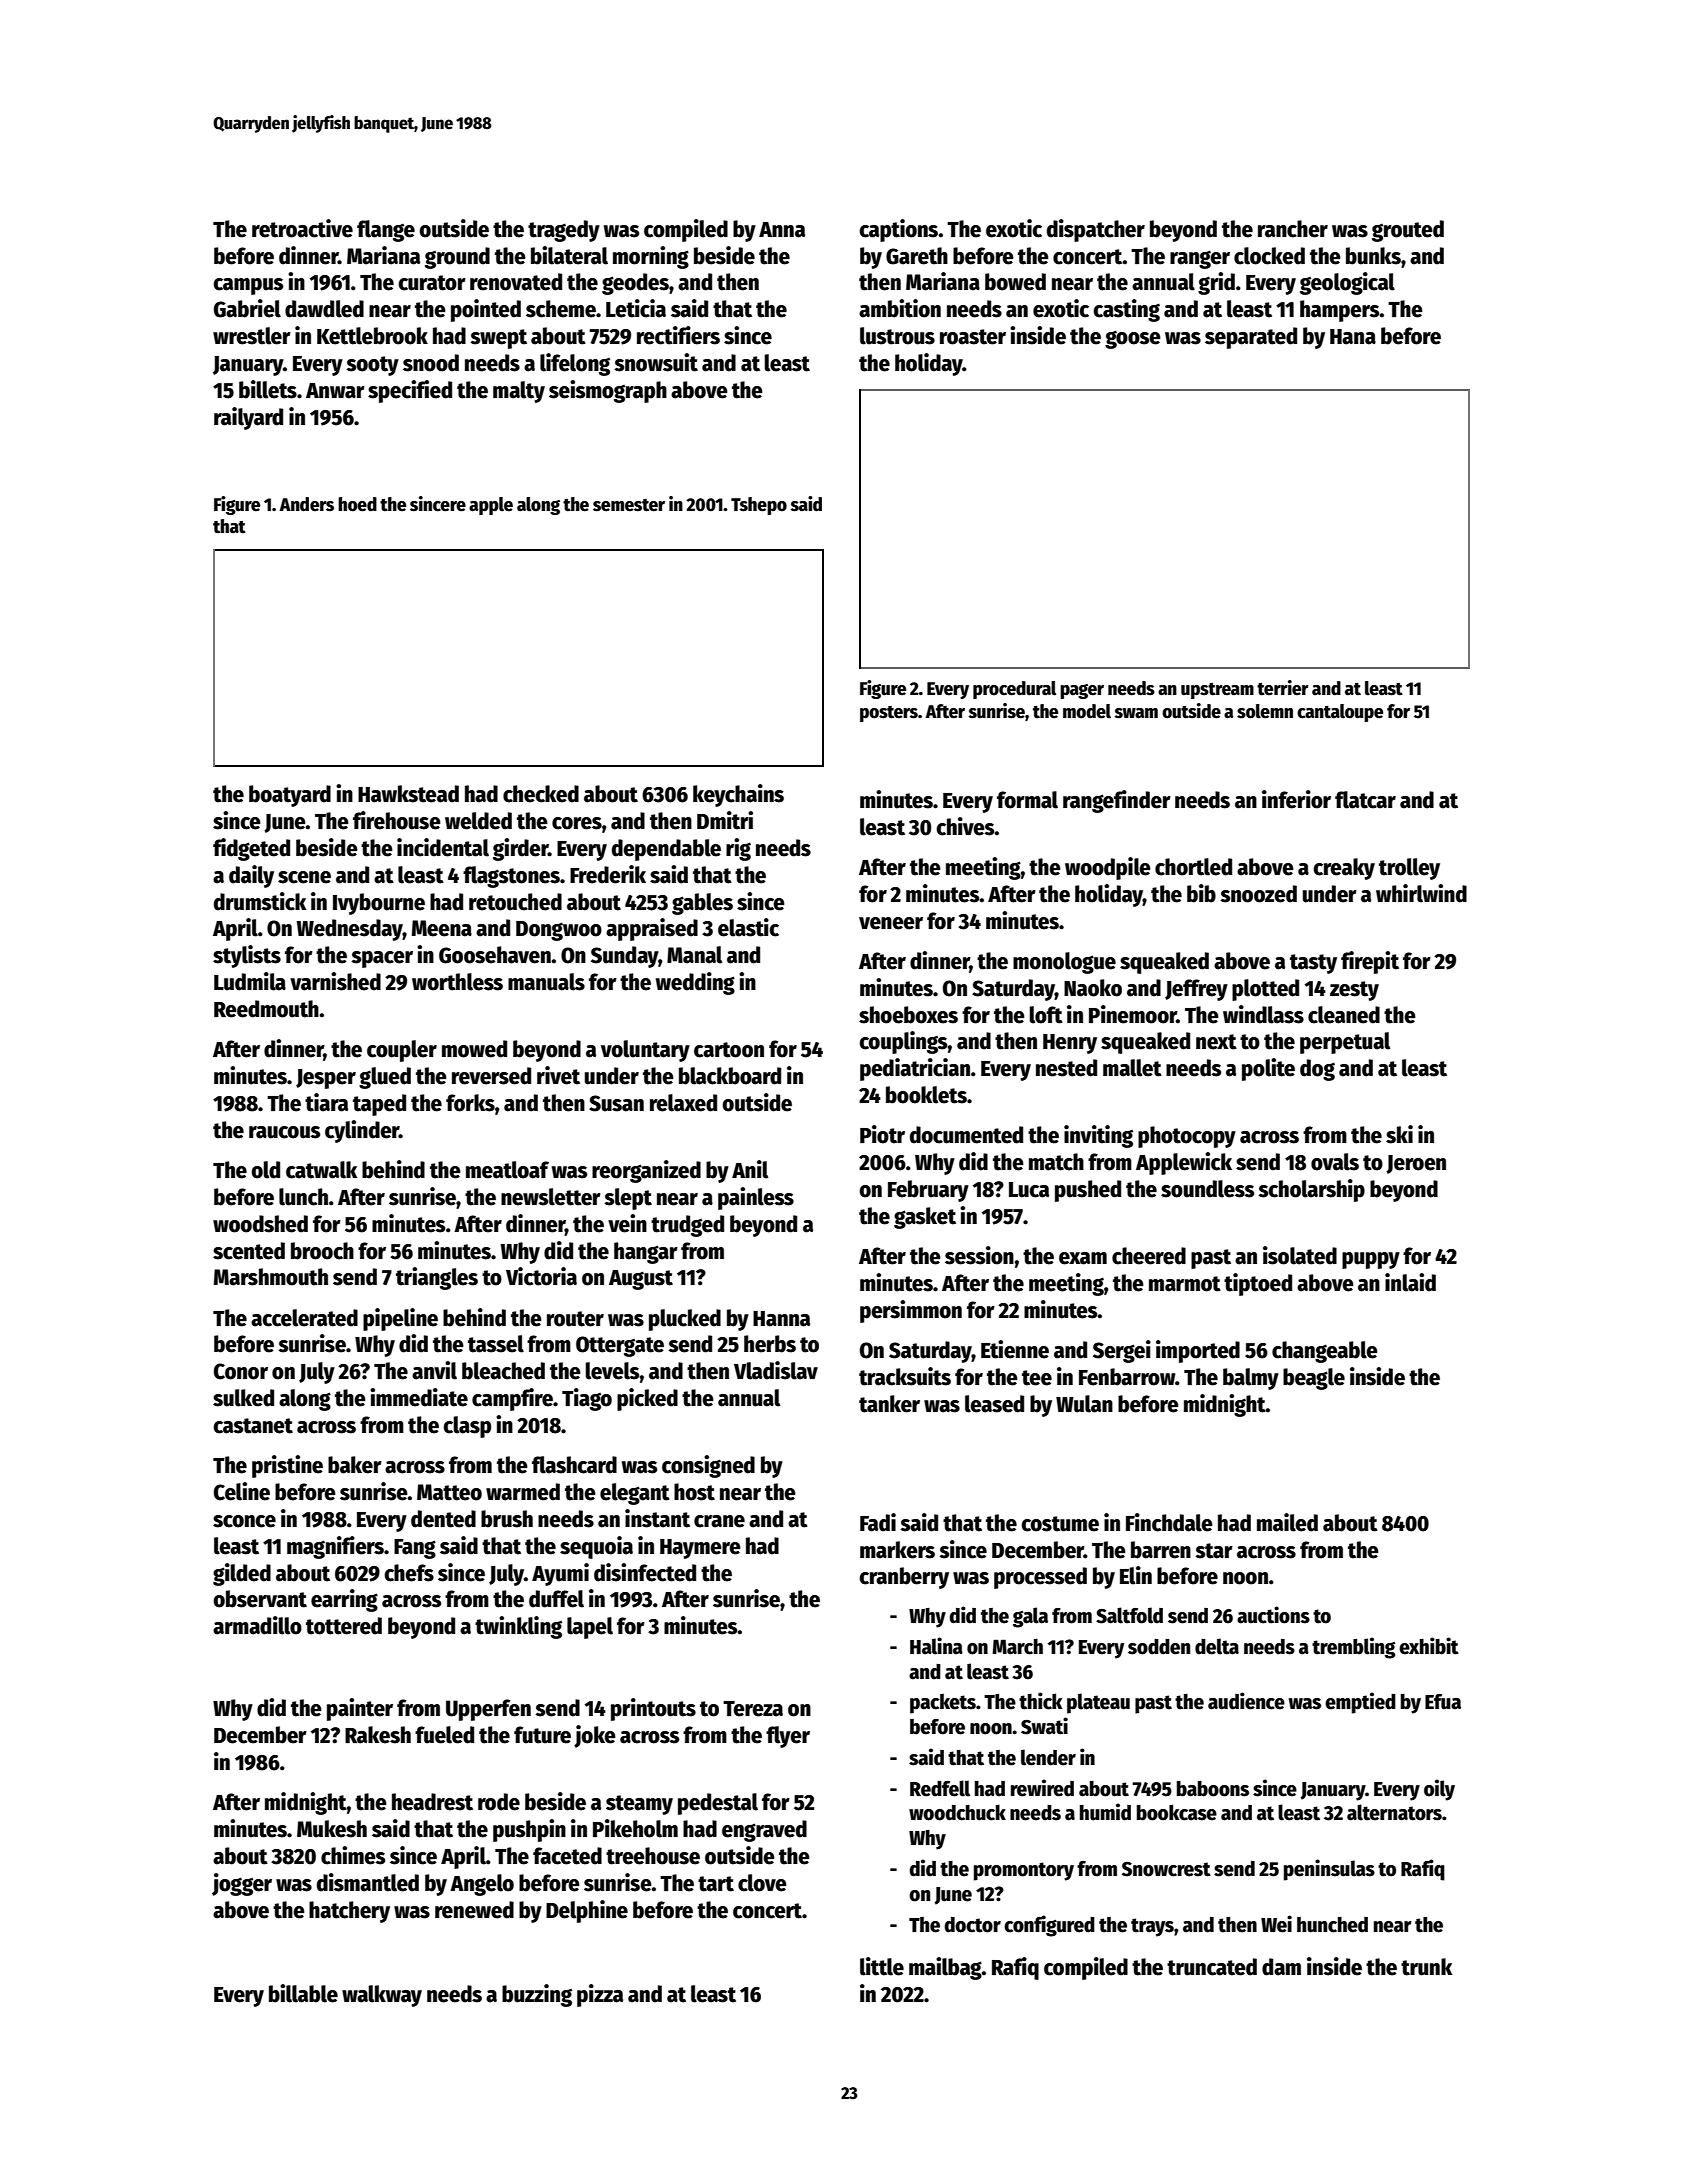  I want to click on chives, so click(965, 826).
